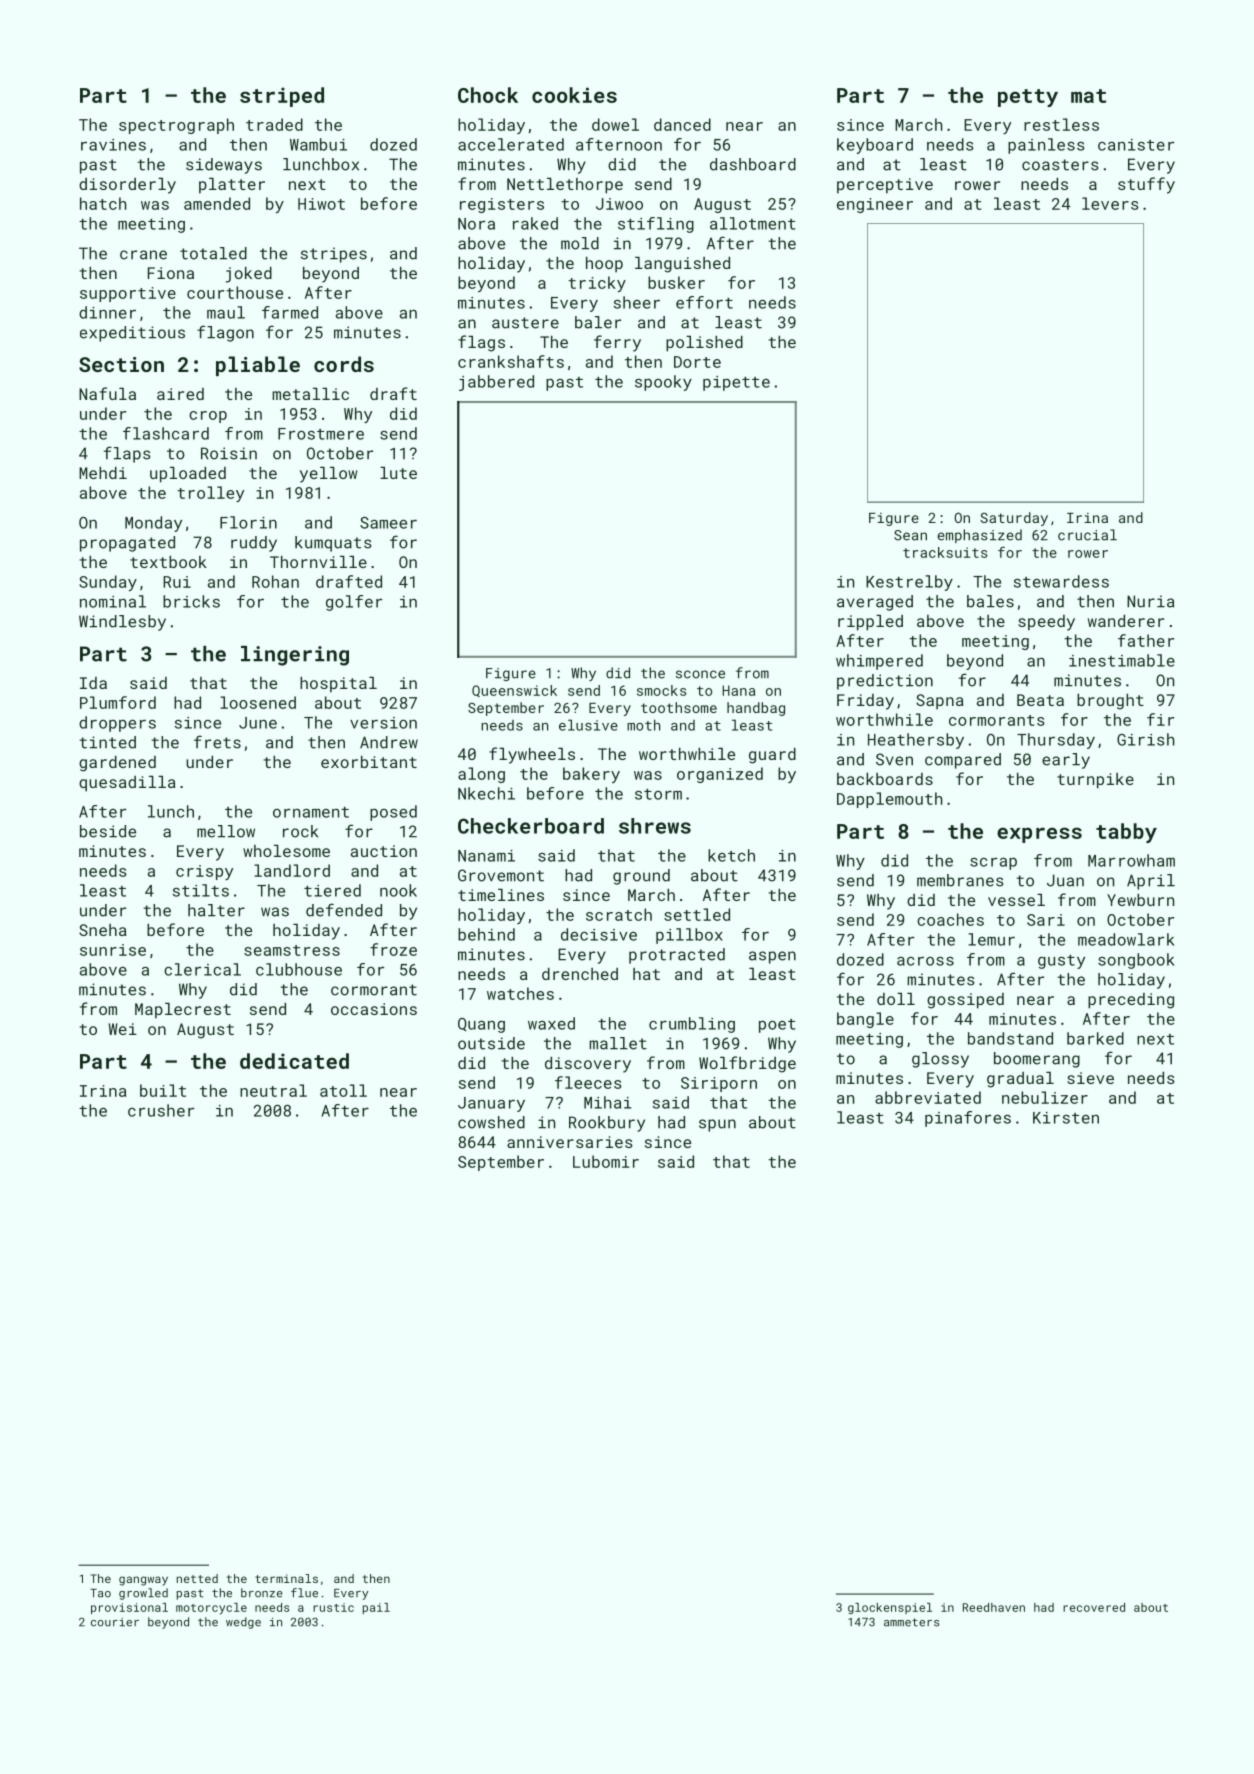 This page has width=1254, height=1774. Describe the element at coordinates (376, 1608) in the page. I see `pail` at that location.
